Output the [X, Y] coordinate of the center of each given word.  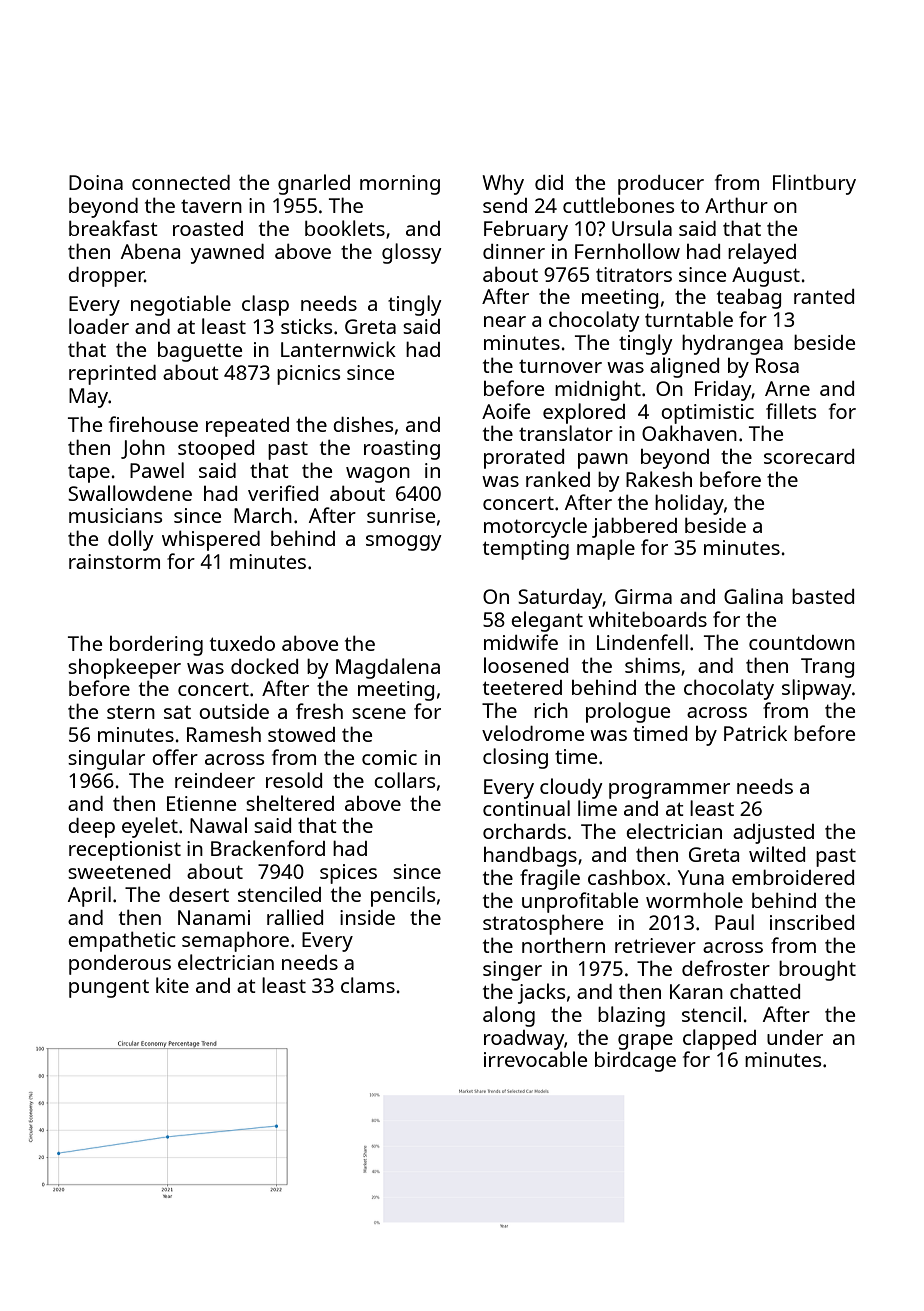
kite [172, 985]
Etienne [201, 803]
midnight [598, 390]
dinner [514, 251]
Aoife [506, 411]
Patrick [755, 733]
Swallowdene [130, 493]
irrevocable [535, 1059]
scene [379, 713]
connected [181, 182]
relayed [762, 253]
